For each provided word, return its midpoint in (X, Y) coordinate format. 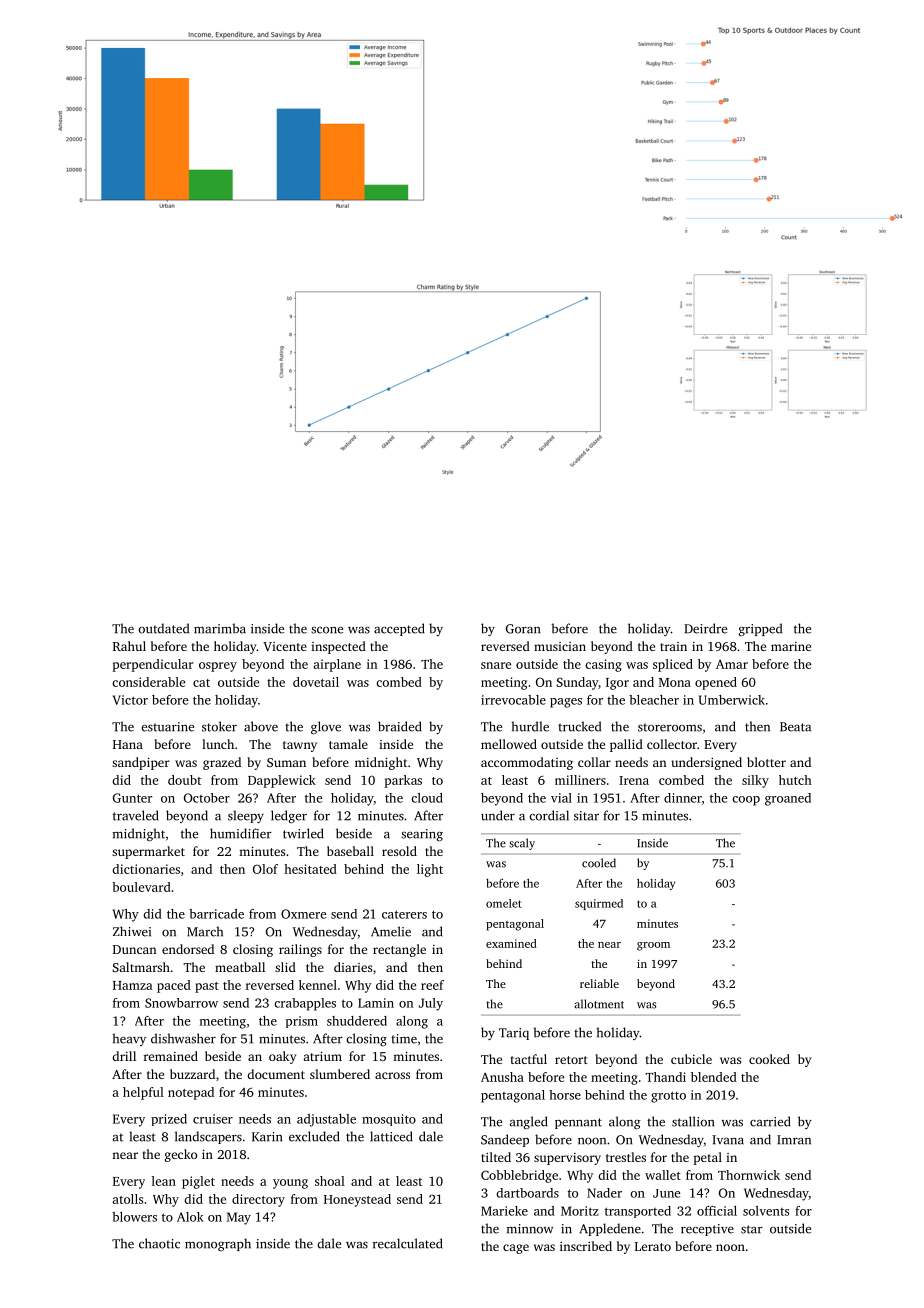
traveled (136, 815)
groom (653, 946)
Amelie (391, 931)
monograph (218, 1244)
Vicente (285, 646)
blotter (766, 762)
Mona (675, 682)
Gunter (132, 798)
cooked (769, 1059)
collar (594, 762)
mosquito (389, 1120)
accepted (399, 629)
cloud (427, 798)
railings (300, 950)
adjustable (326, 1120)
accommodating (527, 763)
